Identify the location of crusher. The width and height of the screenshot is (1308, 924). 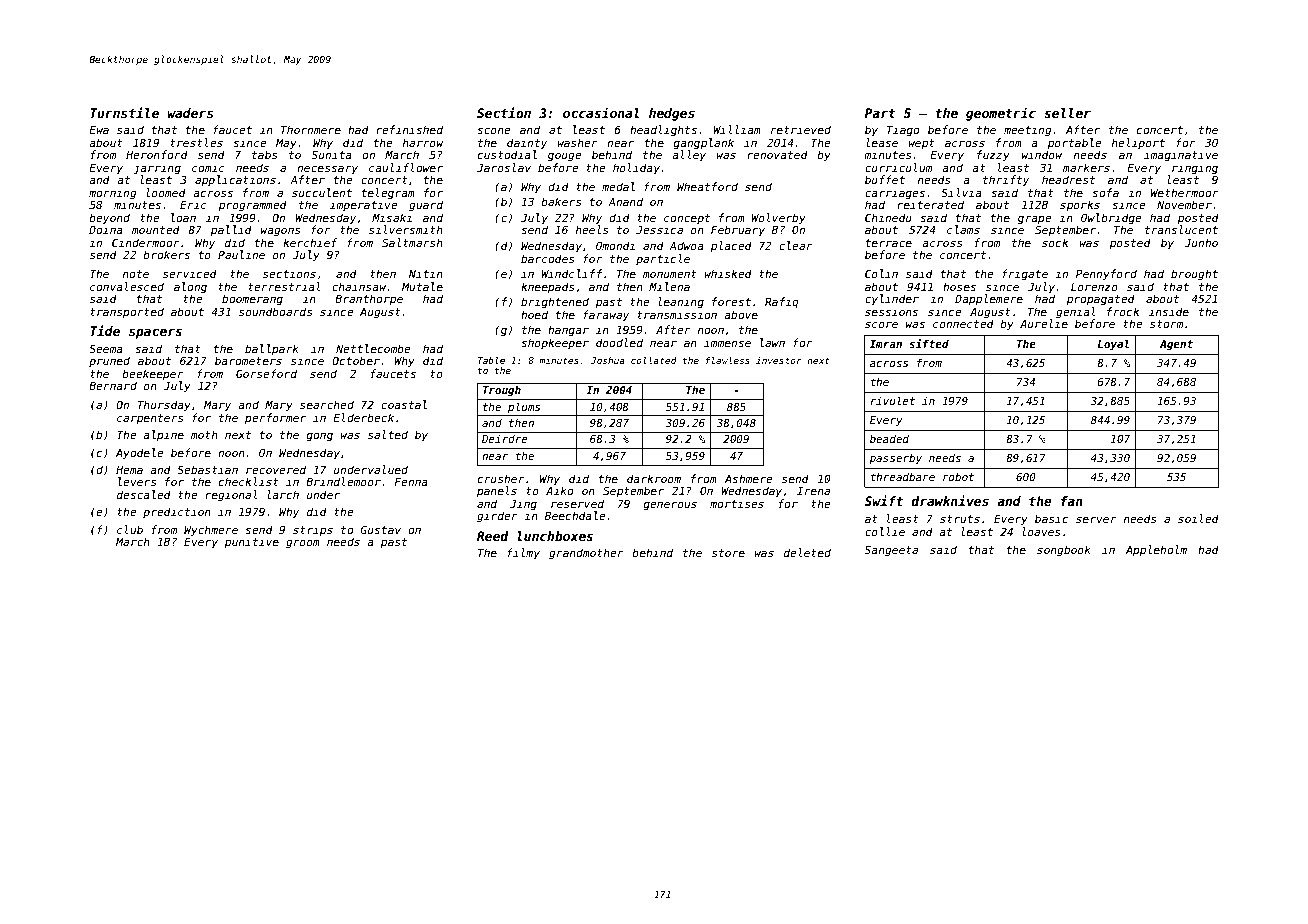
(501, 478).
